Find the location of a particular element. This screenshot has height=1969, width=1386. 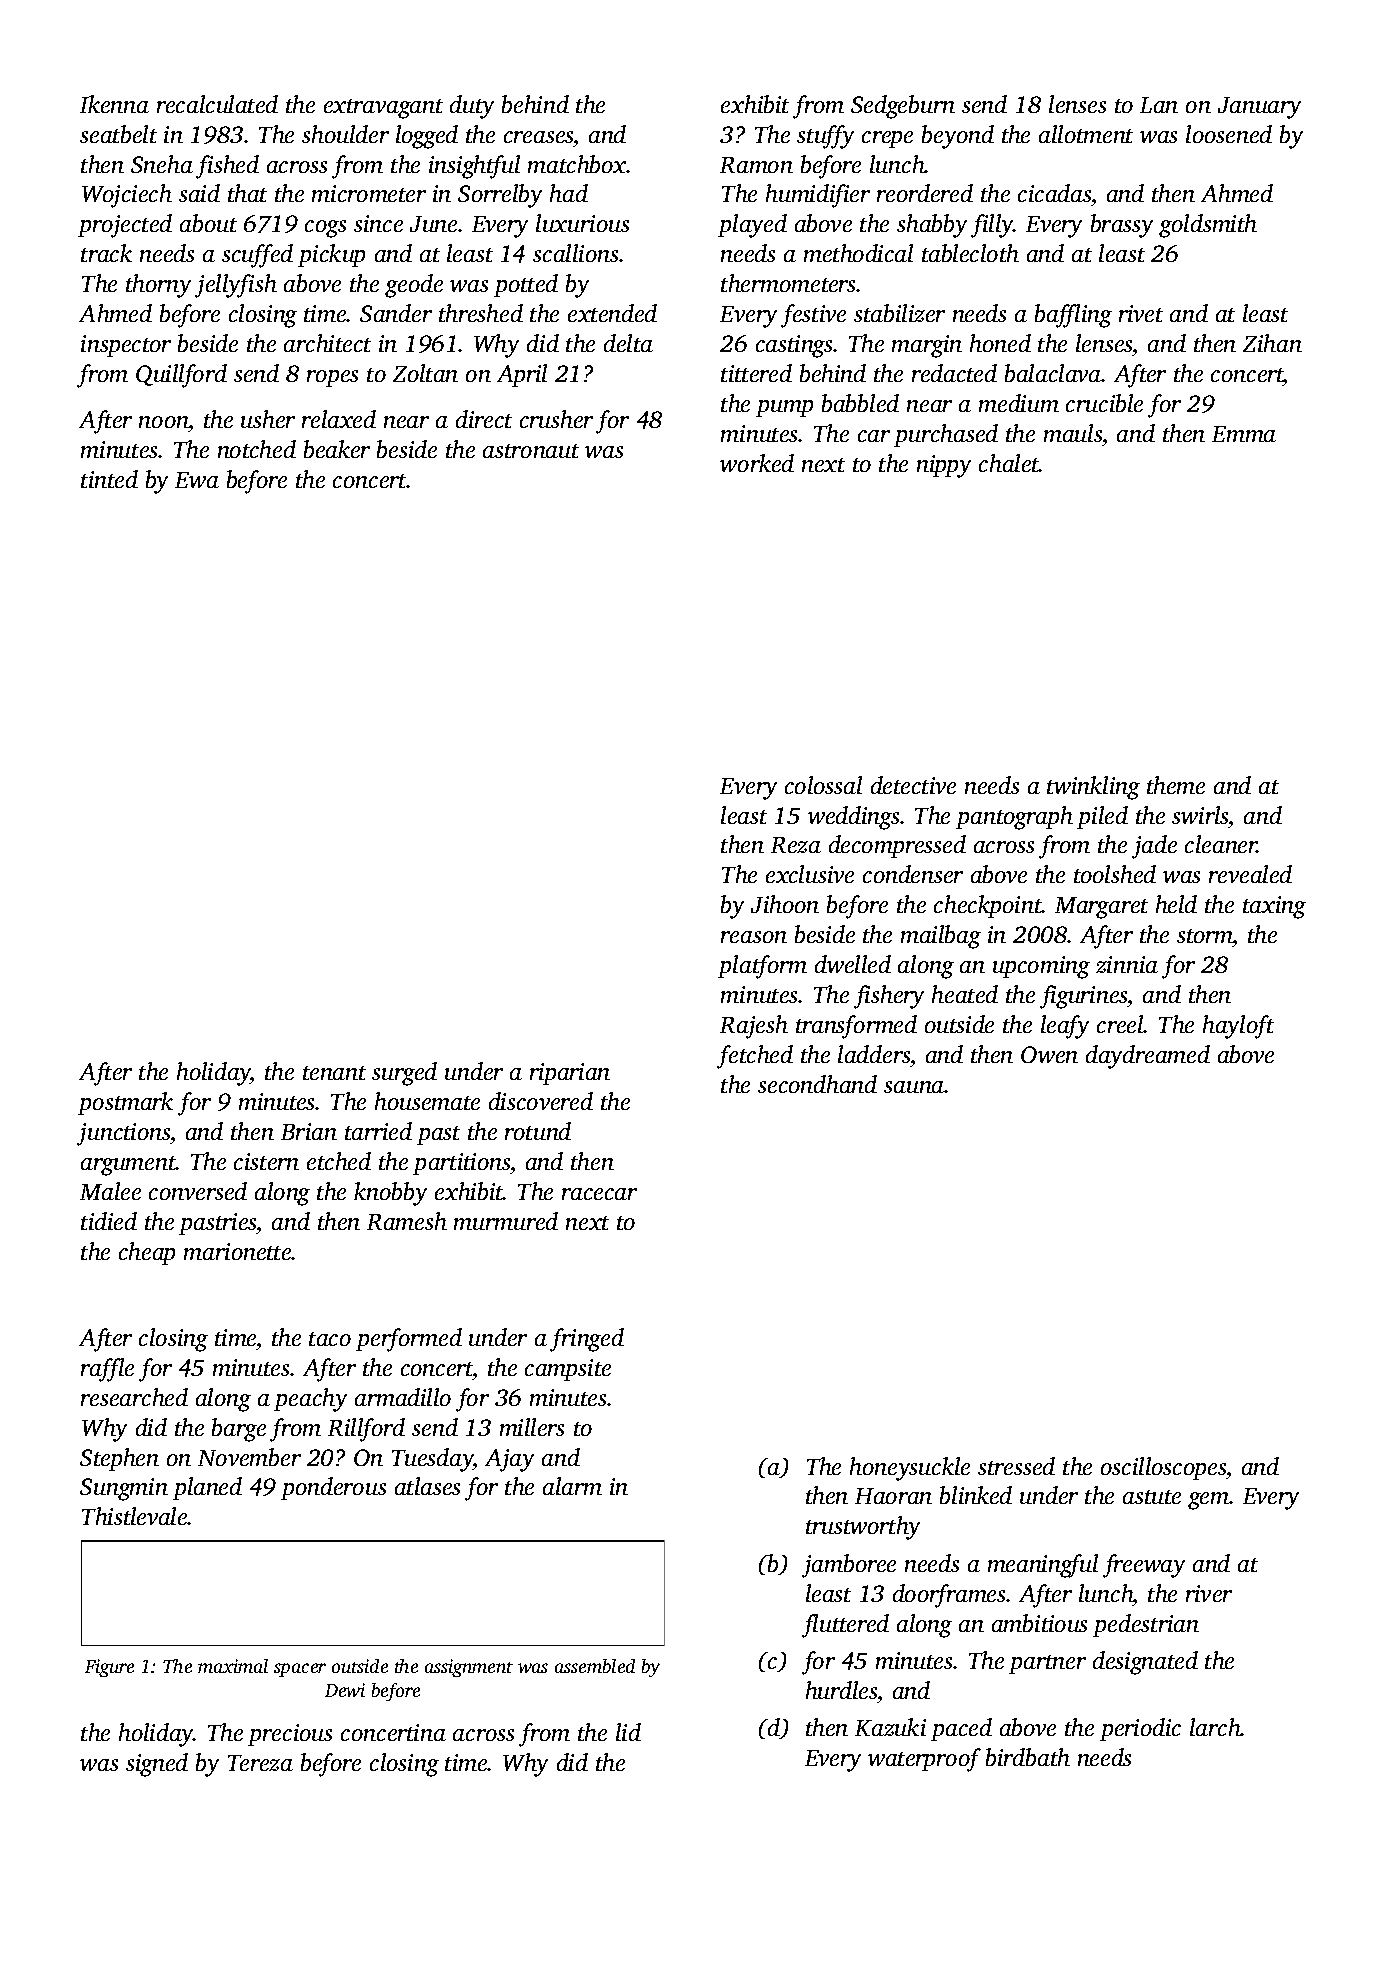

planed is located at coordinates (207, 1488).
